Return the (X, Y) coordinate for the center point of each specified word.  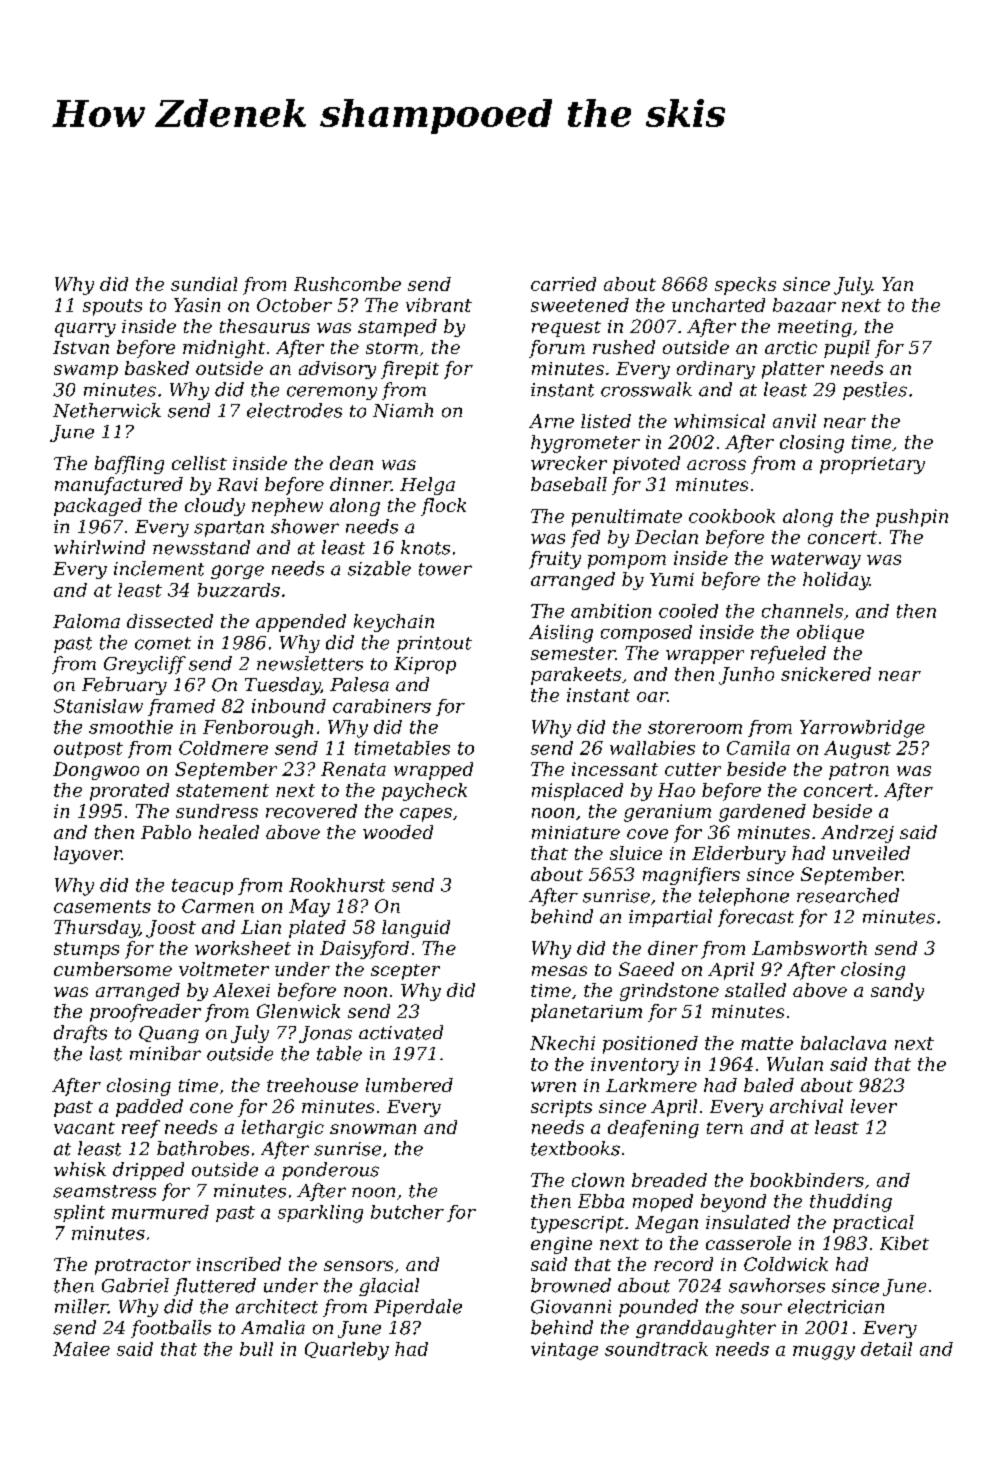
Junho (746, 676)
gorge (237, 572)
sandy (897, 992)
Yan (897, 284)
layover (88, 855)
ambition (611, 611)
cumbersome (113, 969)
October (294, 305)
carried (563, 284)
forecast (756, 918)
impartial (670, 918)
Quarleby (347, 1351)
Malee (81, 1349)
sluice (636, 853)
